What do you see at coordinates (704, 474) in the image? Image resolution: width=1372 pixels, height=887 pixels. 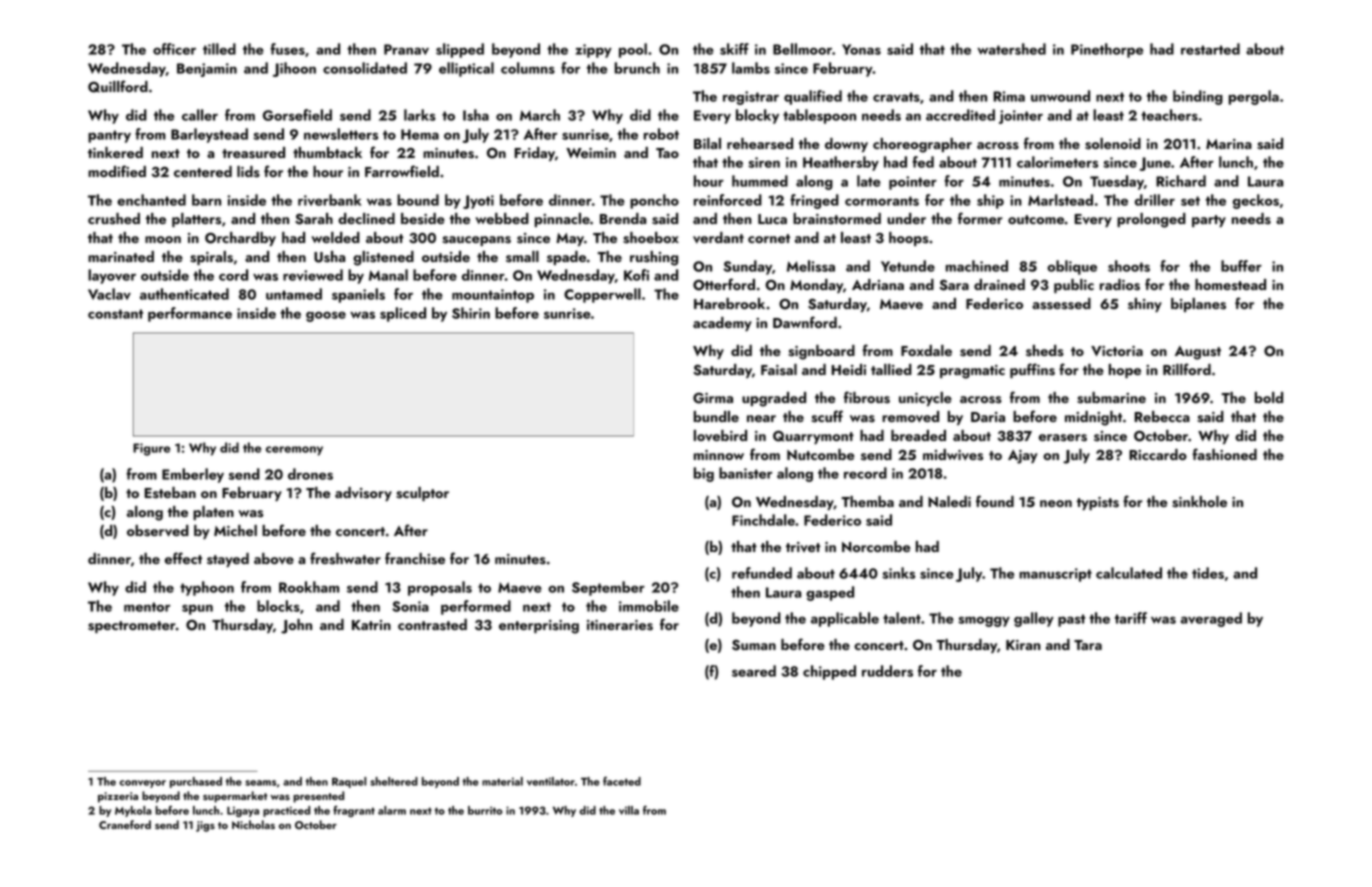 I see `big` at bounding box center [704, 474].
